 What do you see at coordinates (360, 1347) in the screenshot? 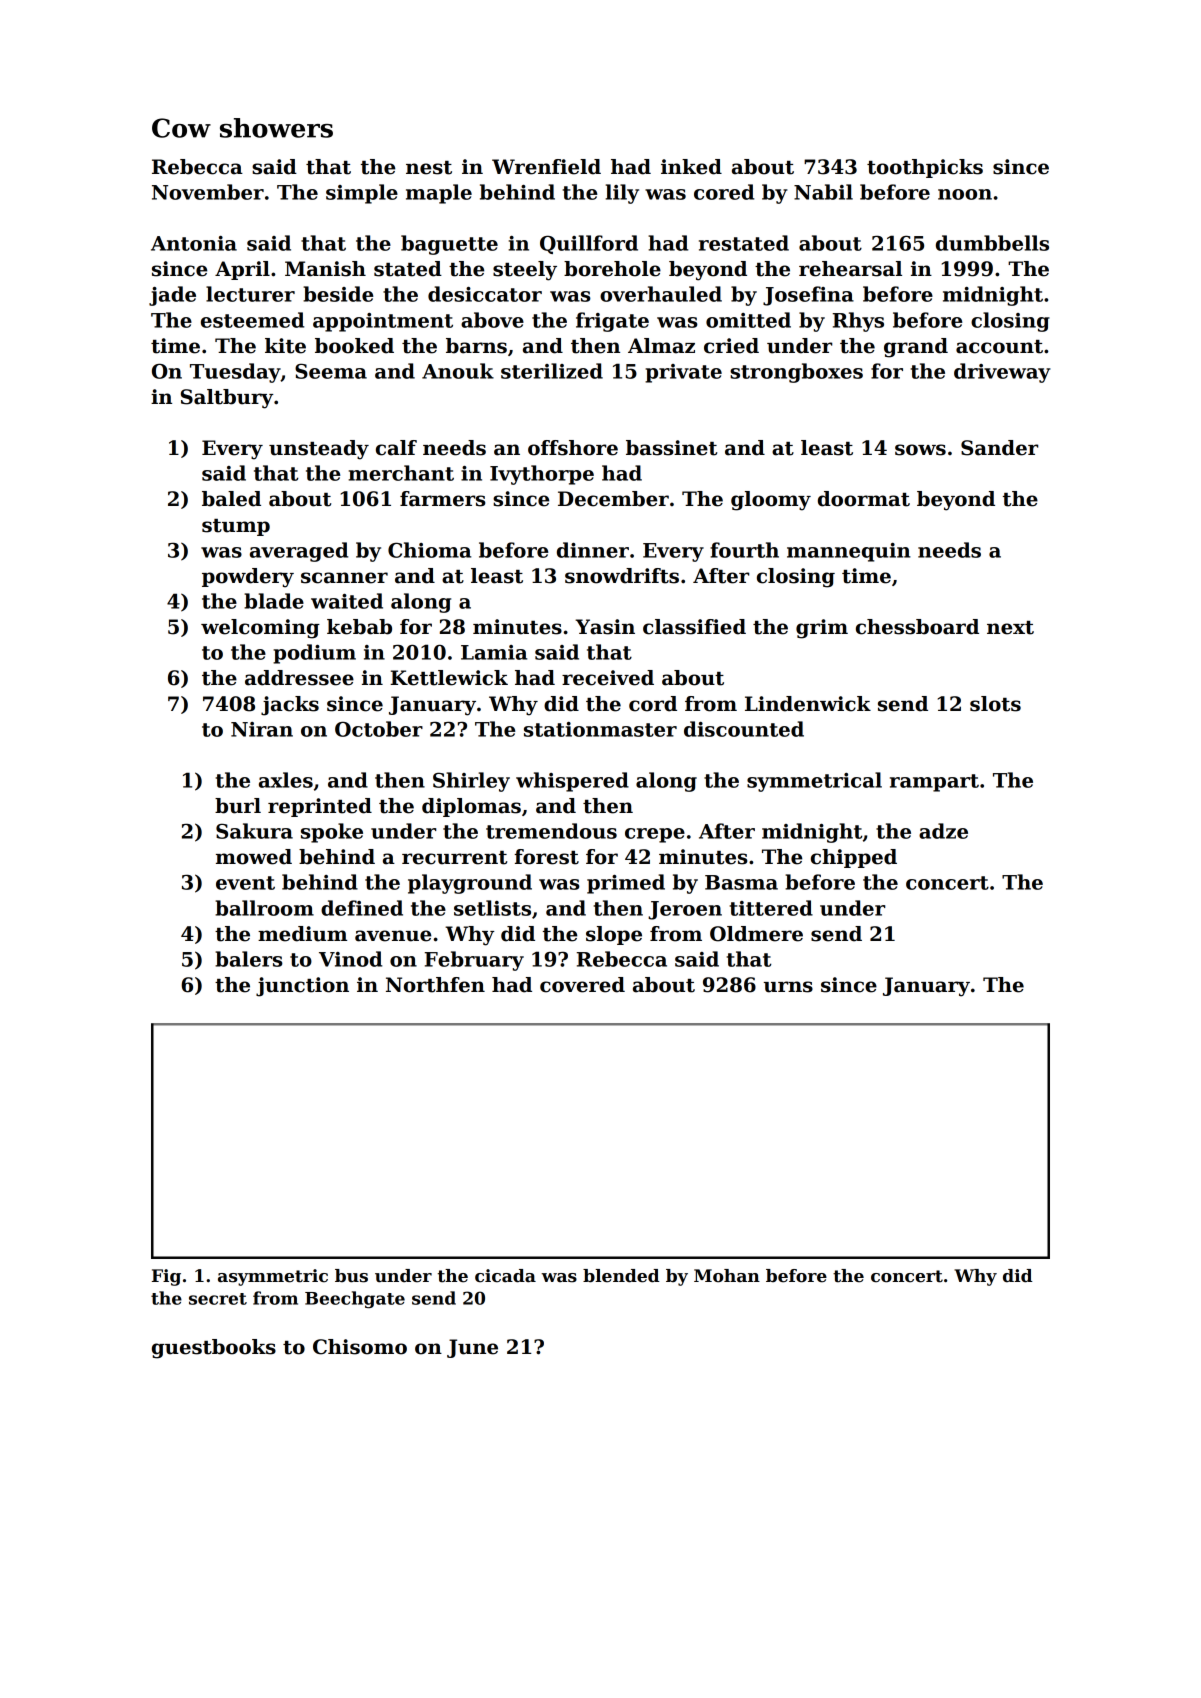
I see `Chisomo` at bounding box center [360, 1347].
